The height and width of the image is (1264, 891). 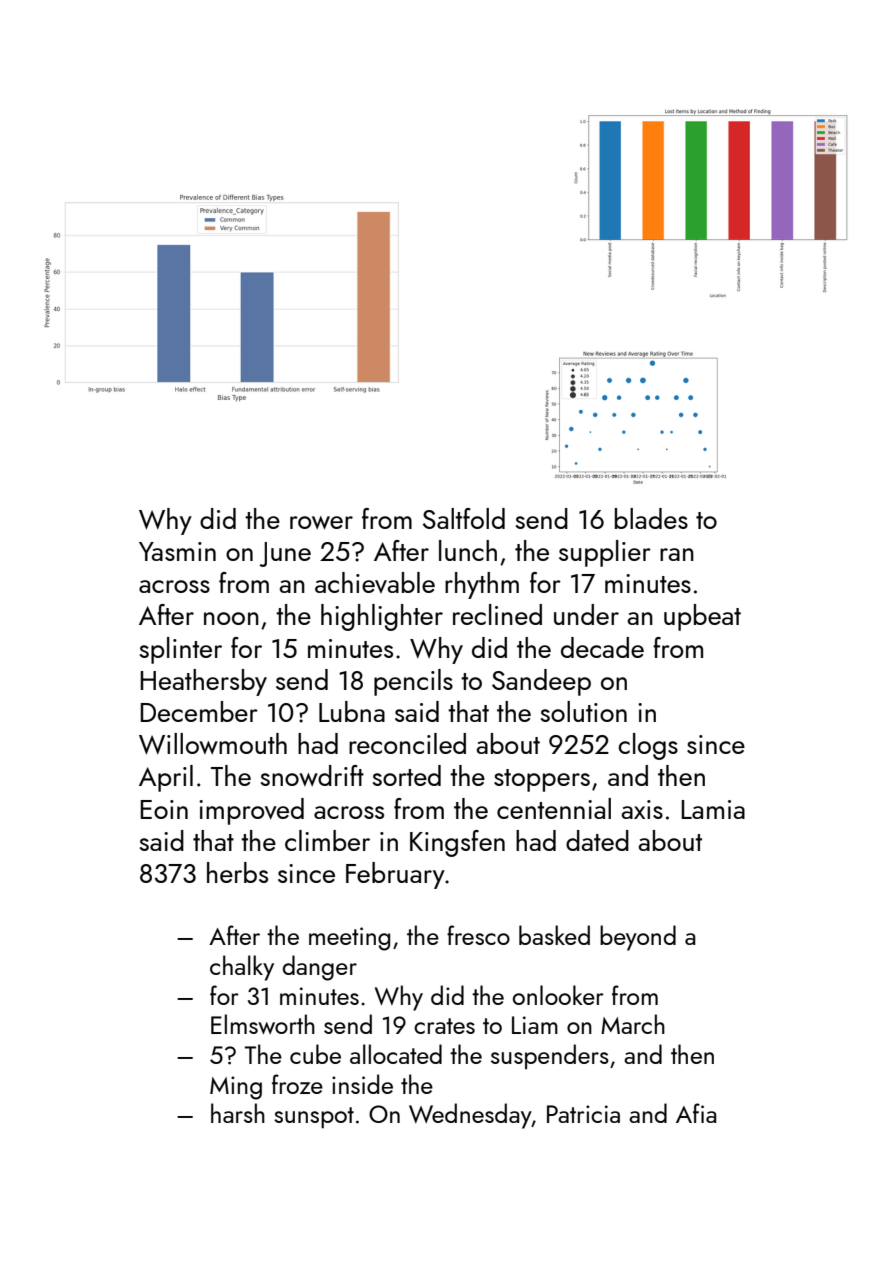 I want to click on ran, so click(x=677, y=554).
